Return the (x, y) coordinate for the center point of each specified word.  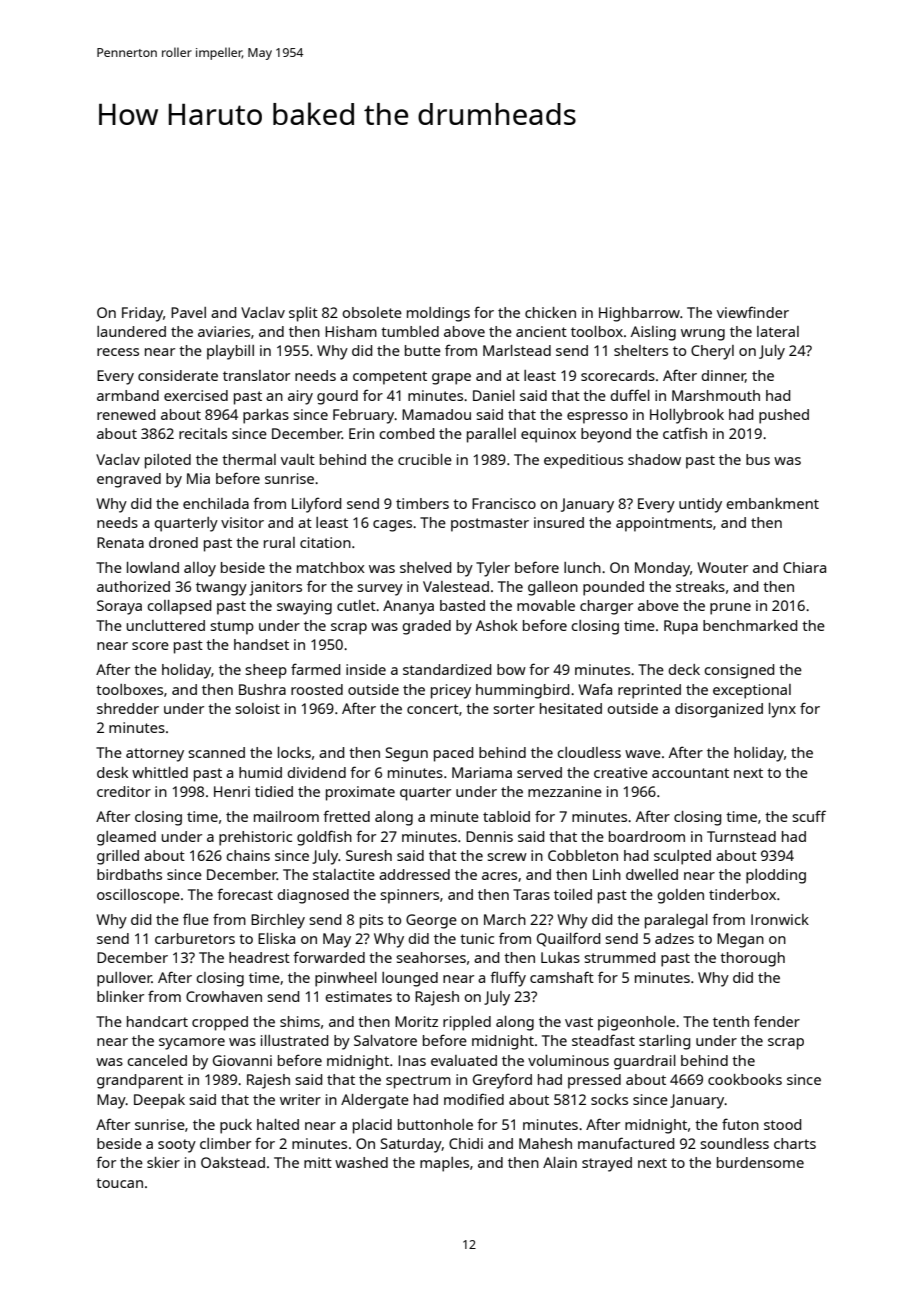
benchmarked (750, 625)
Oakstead (233, 1162)
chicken (550, 312)
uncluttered (165, 625)
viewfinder (753, 312)
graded (426, 627)
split (303, 314)
